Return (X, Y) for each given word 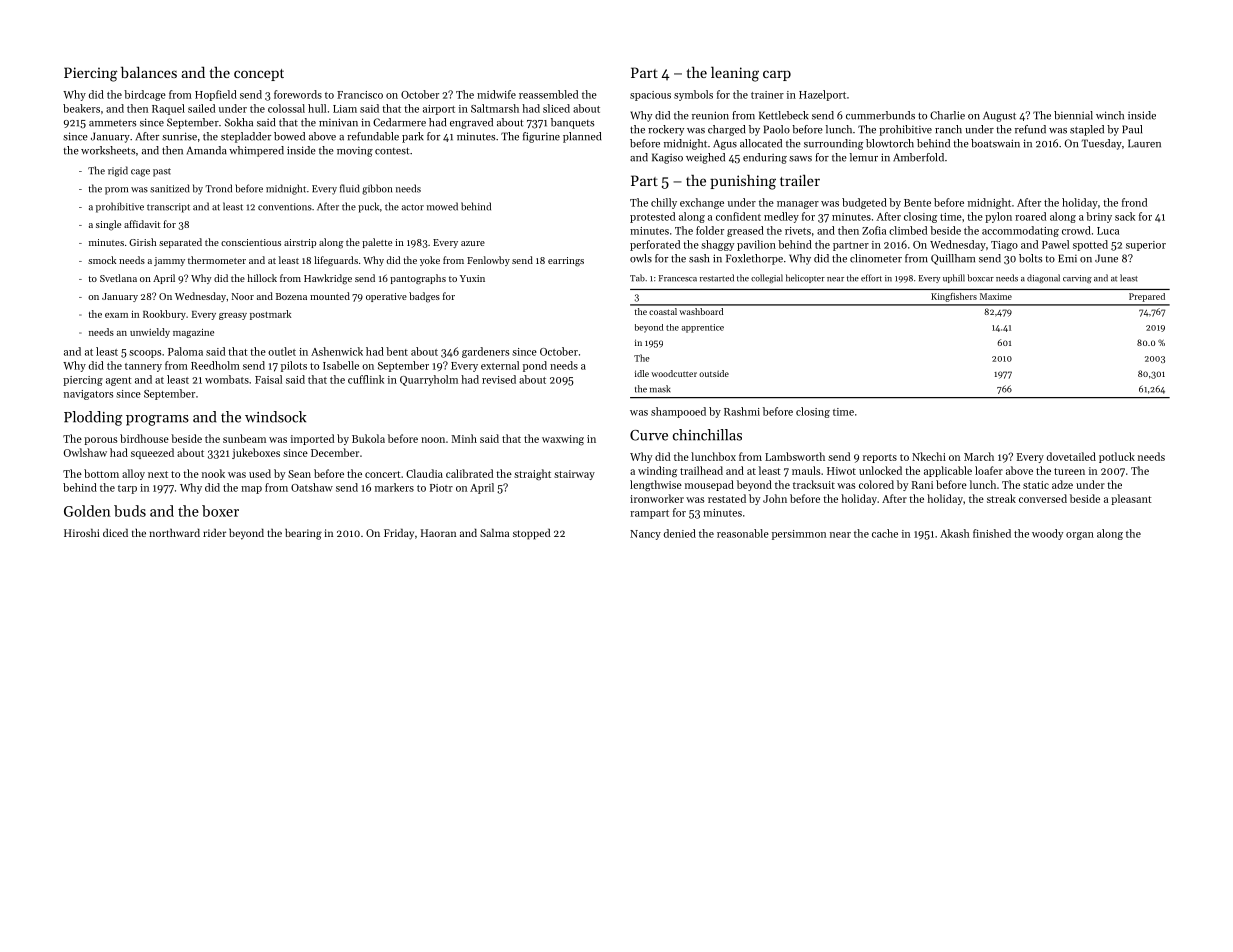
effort (871, 278)
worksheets (108, 150)
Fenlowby (488, 261)
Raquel (168, 109)
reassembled (548, 94)
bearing (303, 534)
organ (1080, 536)
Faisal (268, 379)
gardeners (485, 352)
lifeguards (336, 261)
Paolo (777, 129)
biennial (1073, 115)
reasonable (743, 533)
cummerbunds (880, 115)
